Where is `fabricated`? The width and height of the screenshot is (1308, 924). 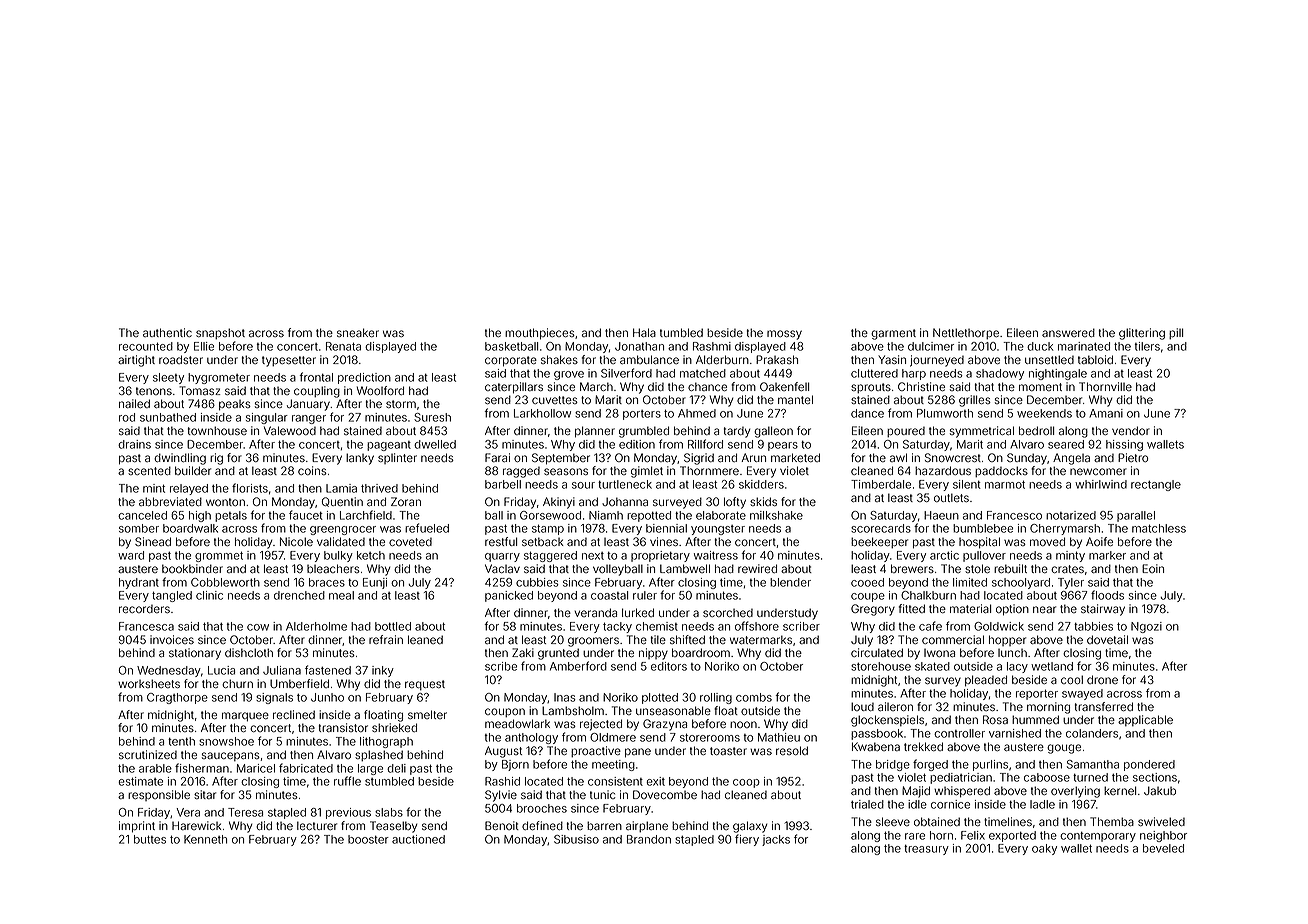
fabricated is located at coordinates (306, 768).
